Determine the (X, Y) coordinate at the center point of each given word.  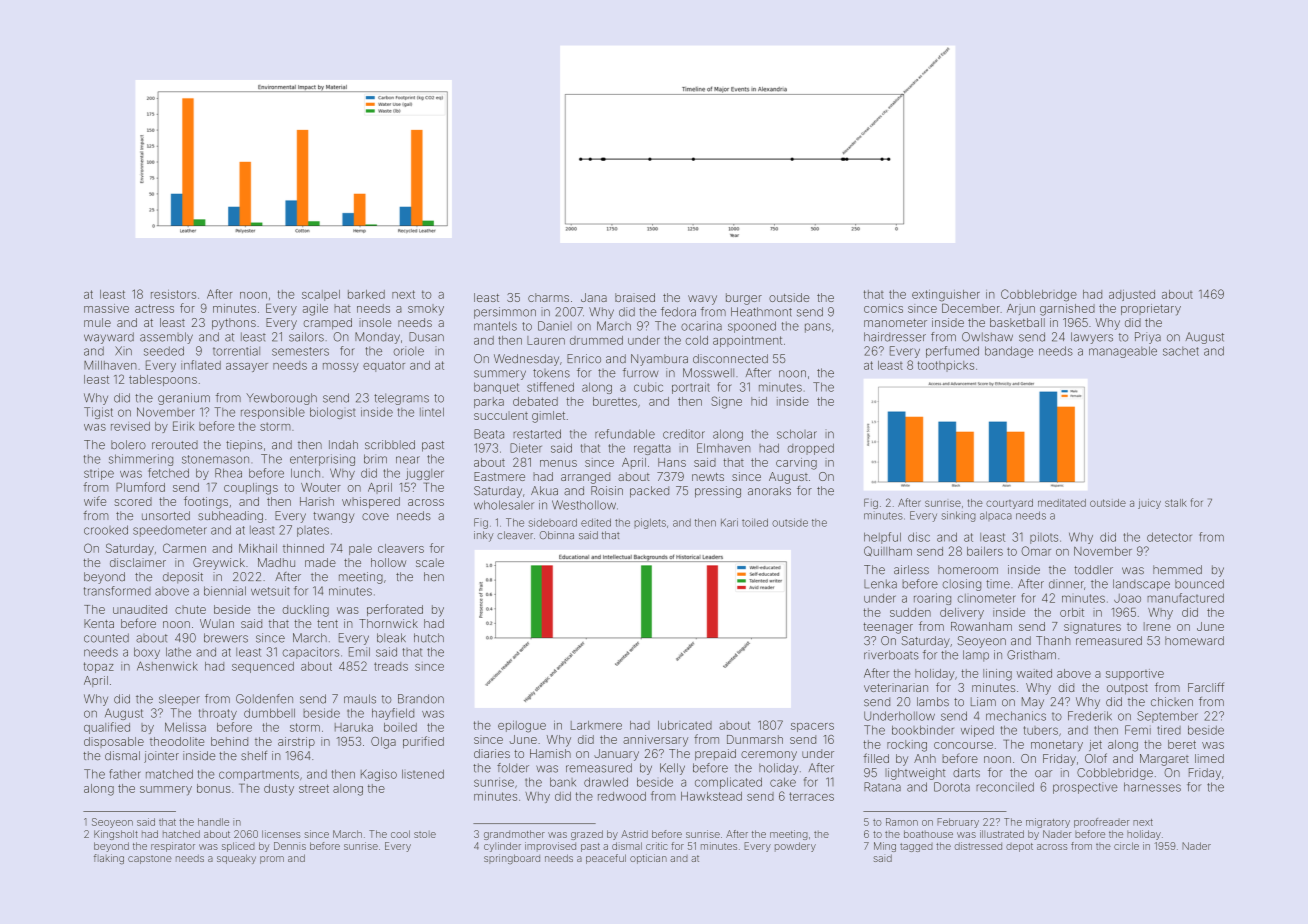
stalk (1176, 503)
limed (1209, 758)
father (125, 774)
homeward (1194, 641)
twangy (334, 517)
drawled (606, 782)
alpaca (996, 516)
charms (548, 297)
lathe (178, 652)
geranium (184, 399)
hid (759, 401)
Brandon (421, 699)
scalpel (321, 295)
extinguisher (946, 296)
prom (272, 860)
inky (484, 536)
